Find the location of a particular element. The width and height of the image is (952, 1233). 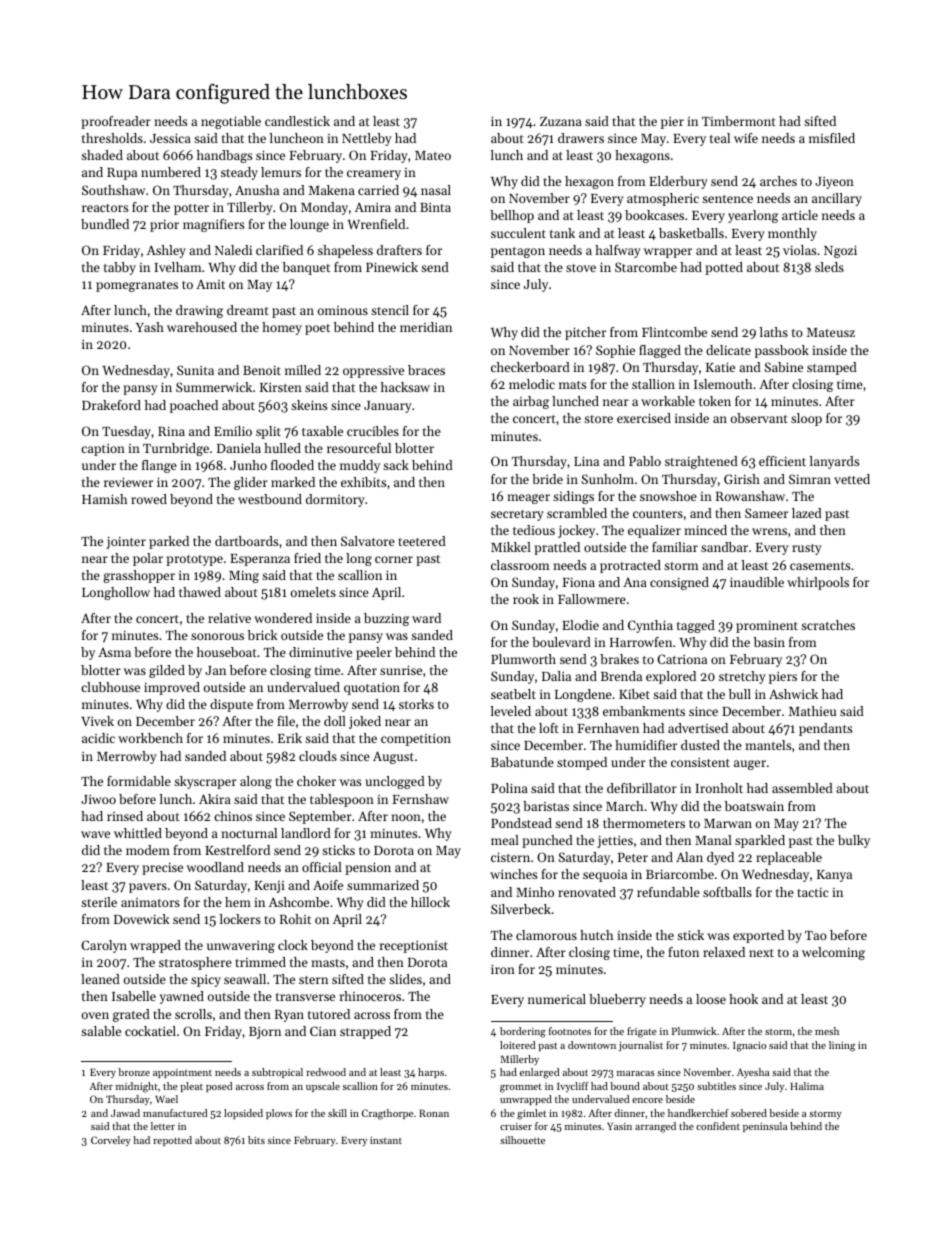

pavers is located at coordinates (148, 888).
